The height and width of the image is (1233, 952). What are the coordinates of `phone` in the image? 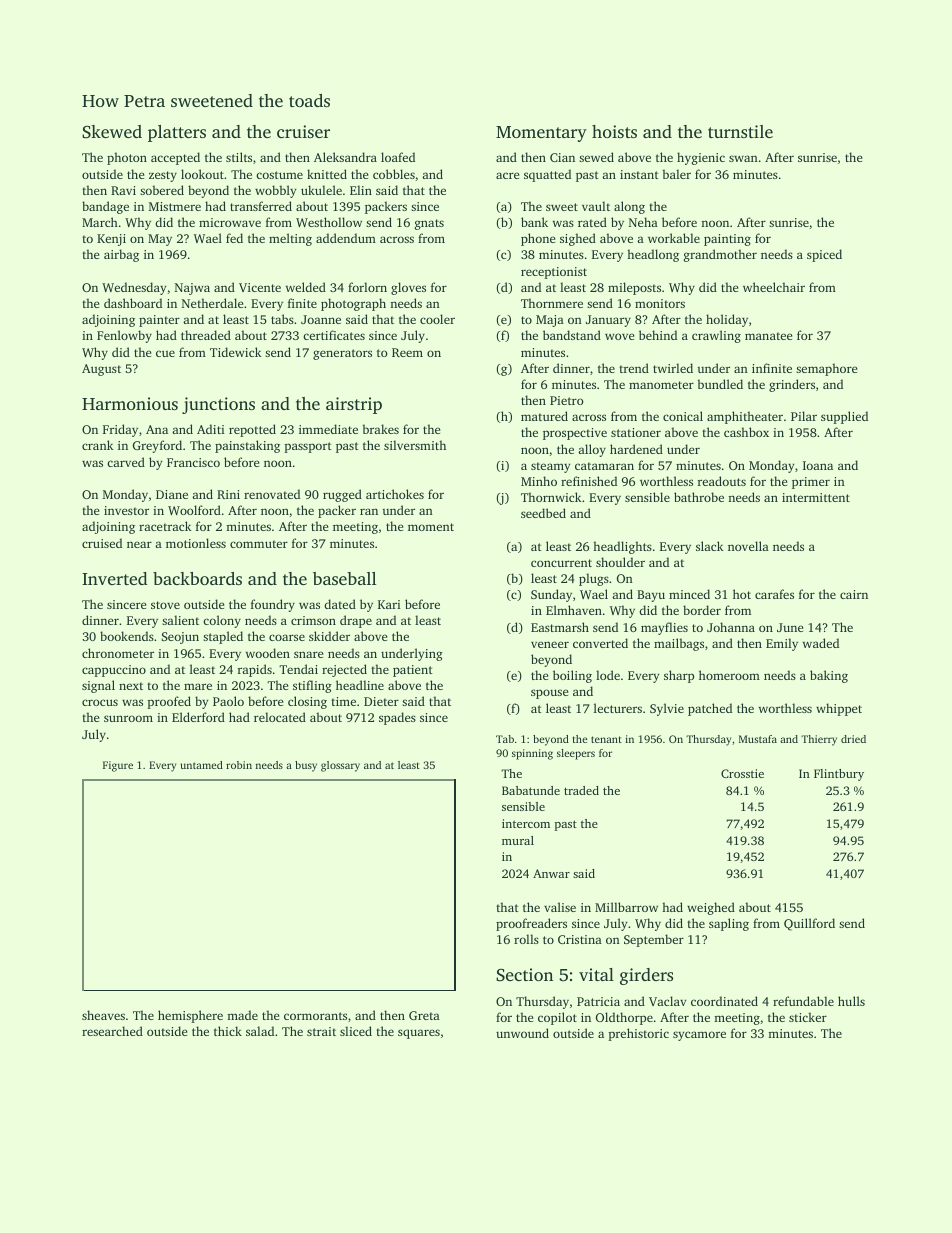 It's located at (538, 239).
